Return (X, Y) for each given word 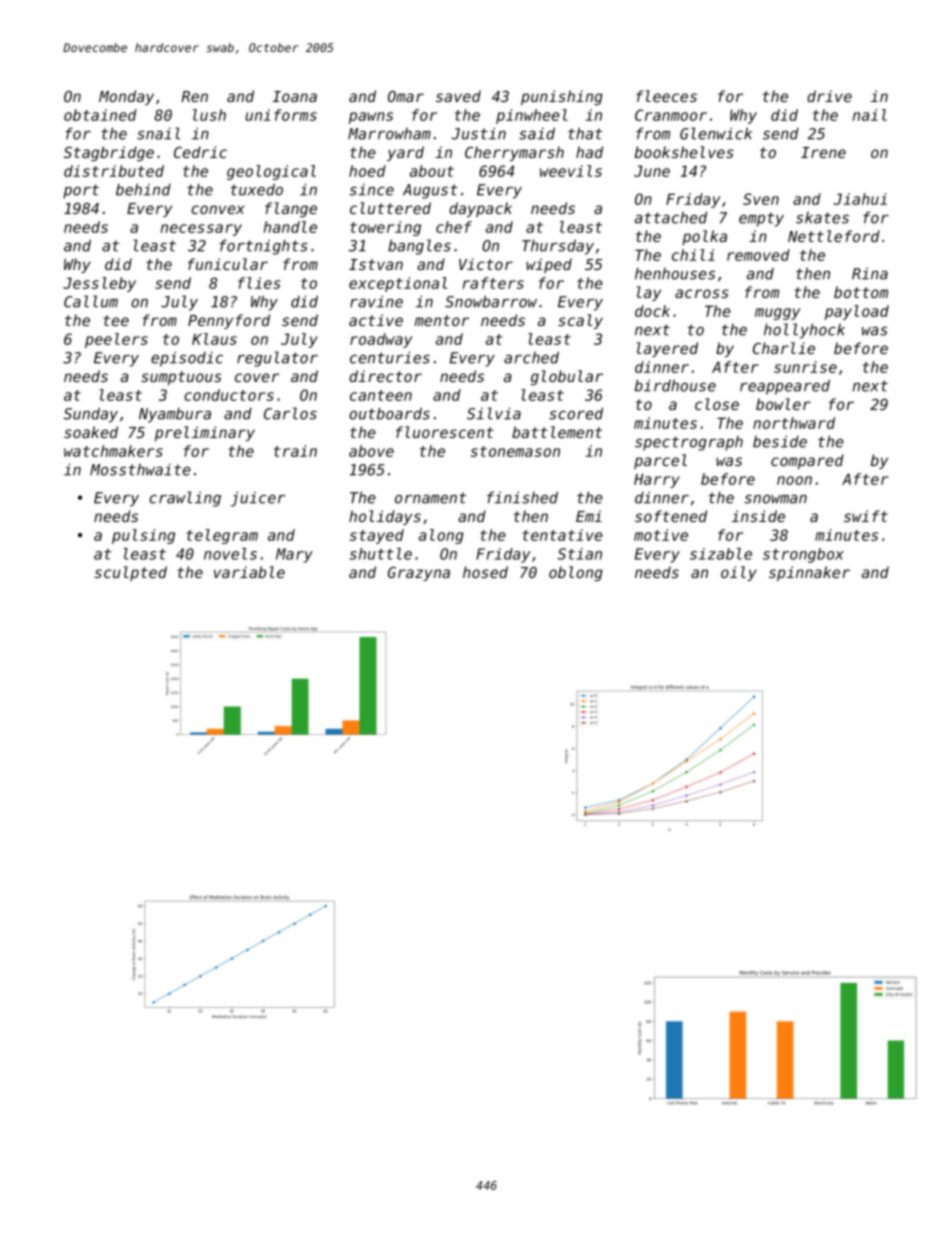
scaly (580, 321)
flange (291, 209)
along (441, 536)
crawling (185, 499)
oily (739, 573)
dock (652, 311)
